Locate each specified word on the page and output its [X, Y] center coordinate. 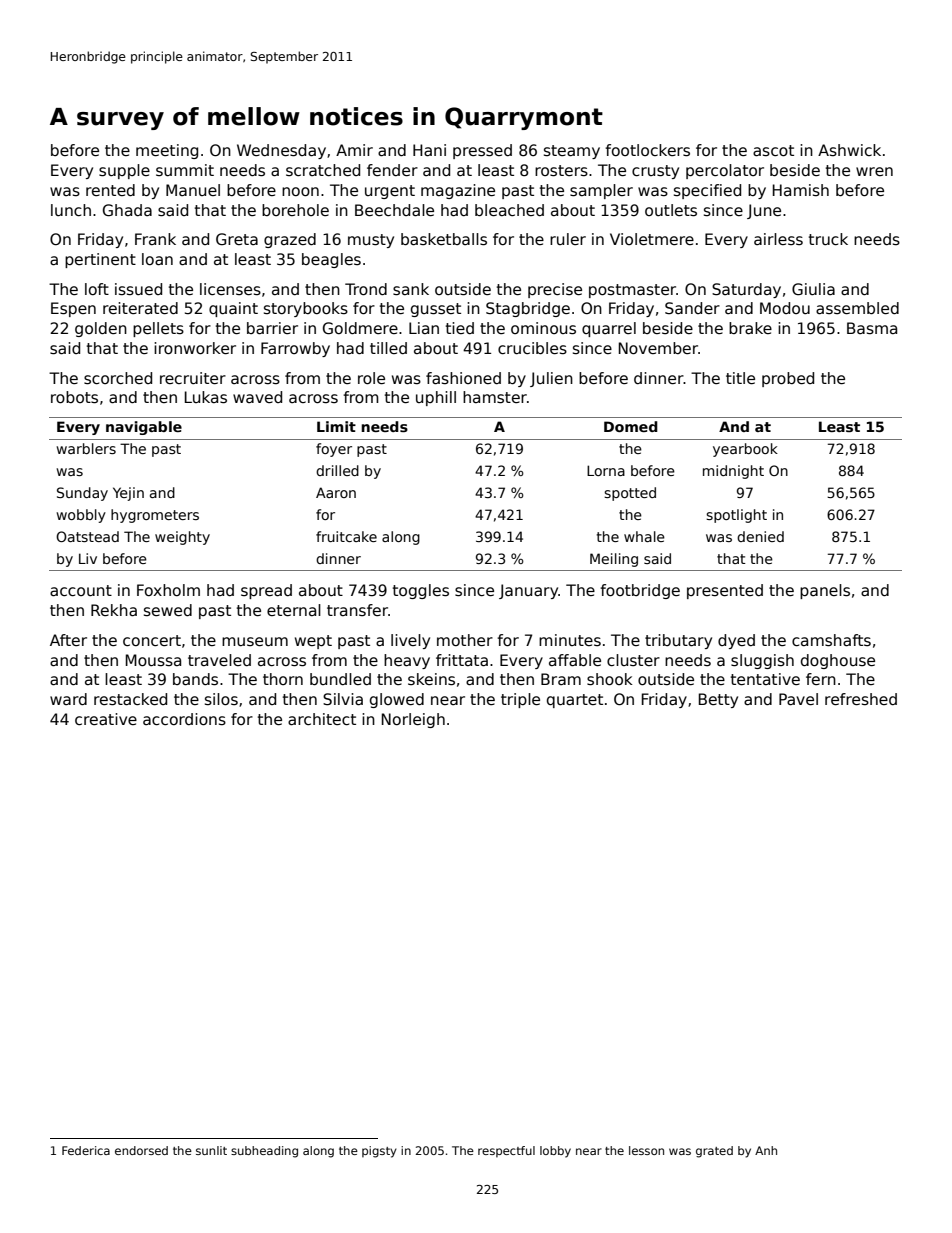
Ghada [127, 210]
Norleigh [413, 720]
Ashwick [849, 150]
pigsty [379, 1152]
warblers [86, 448]
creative [106, 719]
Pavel [798, 699]
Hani [429, 150]
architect [322, 719]
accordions [184, 719]
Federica [86, 1150]
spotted [630, 494]
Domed [631, 426]
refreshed [861, 699]
